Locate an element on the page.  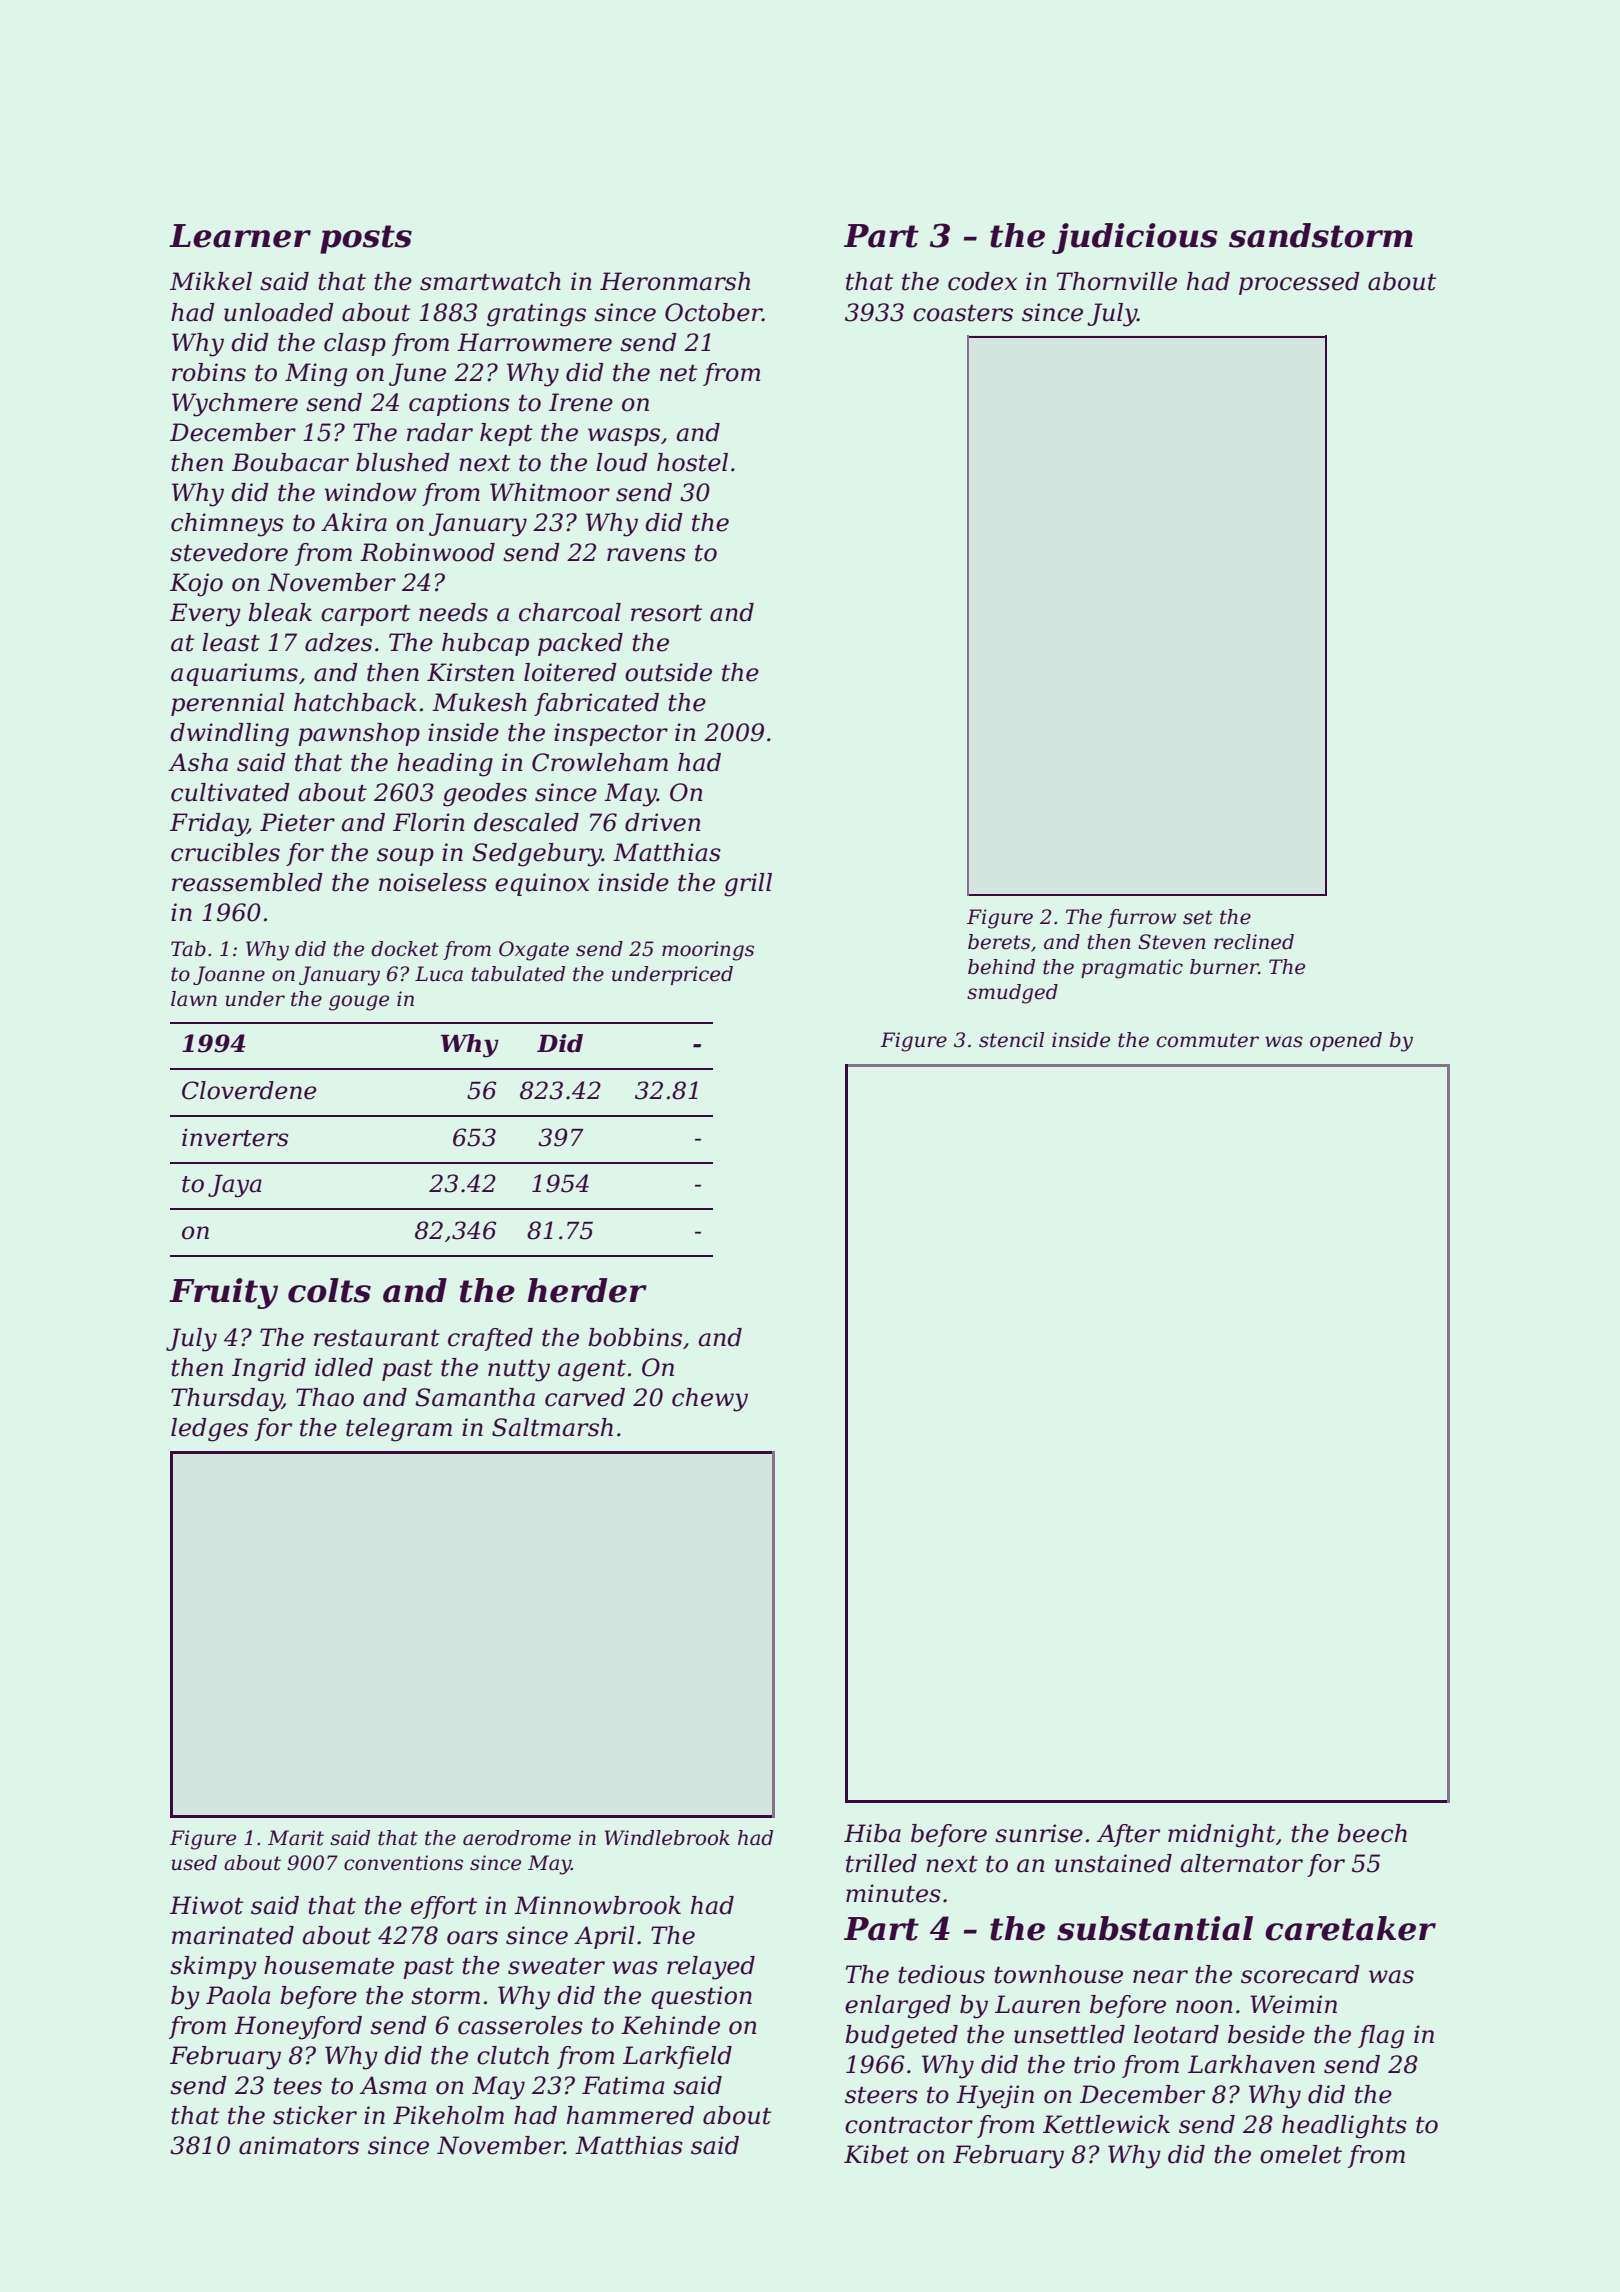
animators is located at coordinates (299, 2145).
